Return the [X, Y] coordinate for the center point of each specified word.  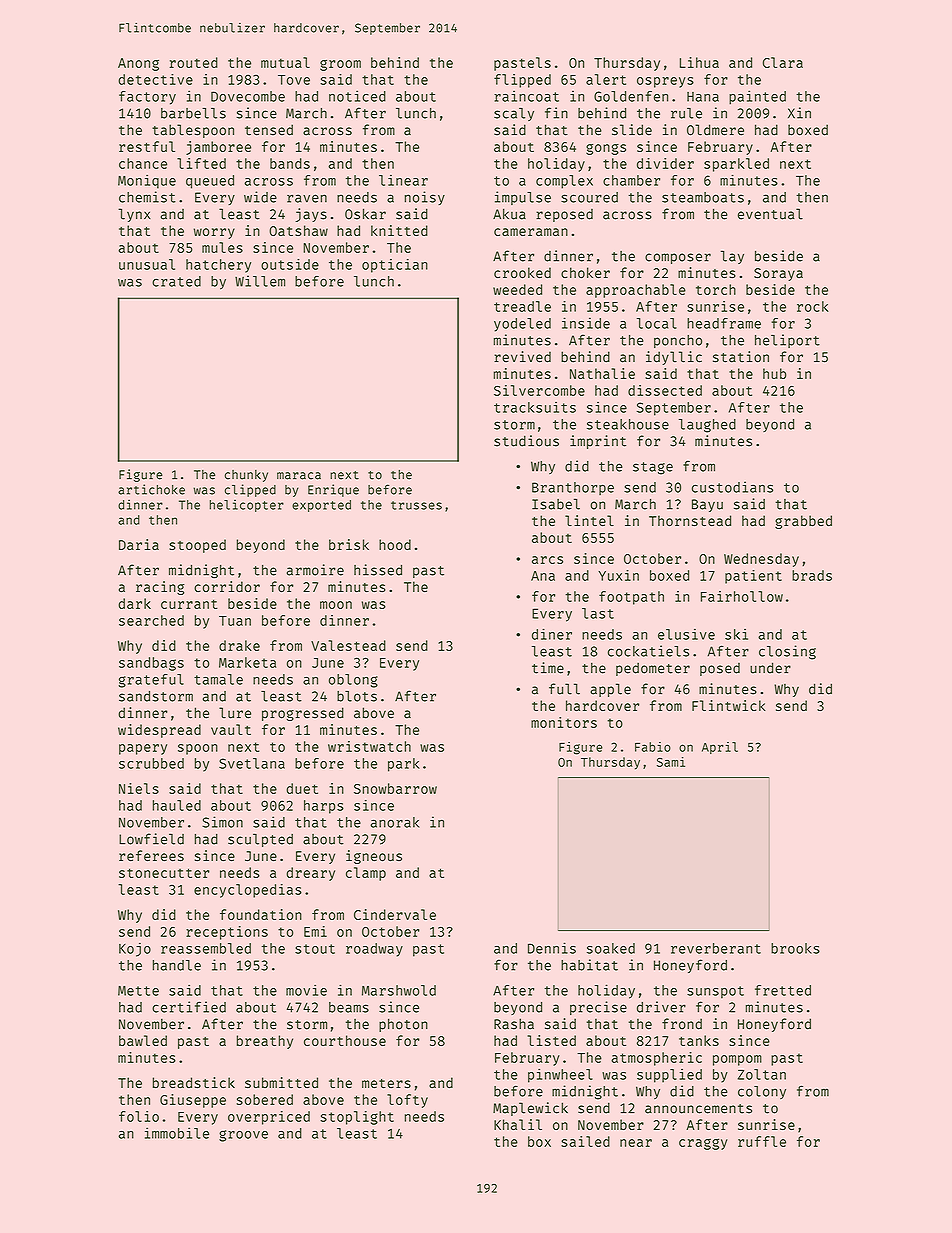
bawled [143, 1040]
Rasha [514, 1024]
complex [564, 182]
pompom [737, 1060]
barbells [193, 113]
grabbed [803, 522]
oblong [353, 681]
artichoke [151, 489]
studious [526, 441]
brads [812, 575]
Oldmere [715, 130]
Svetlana [252, 763]
